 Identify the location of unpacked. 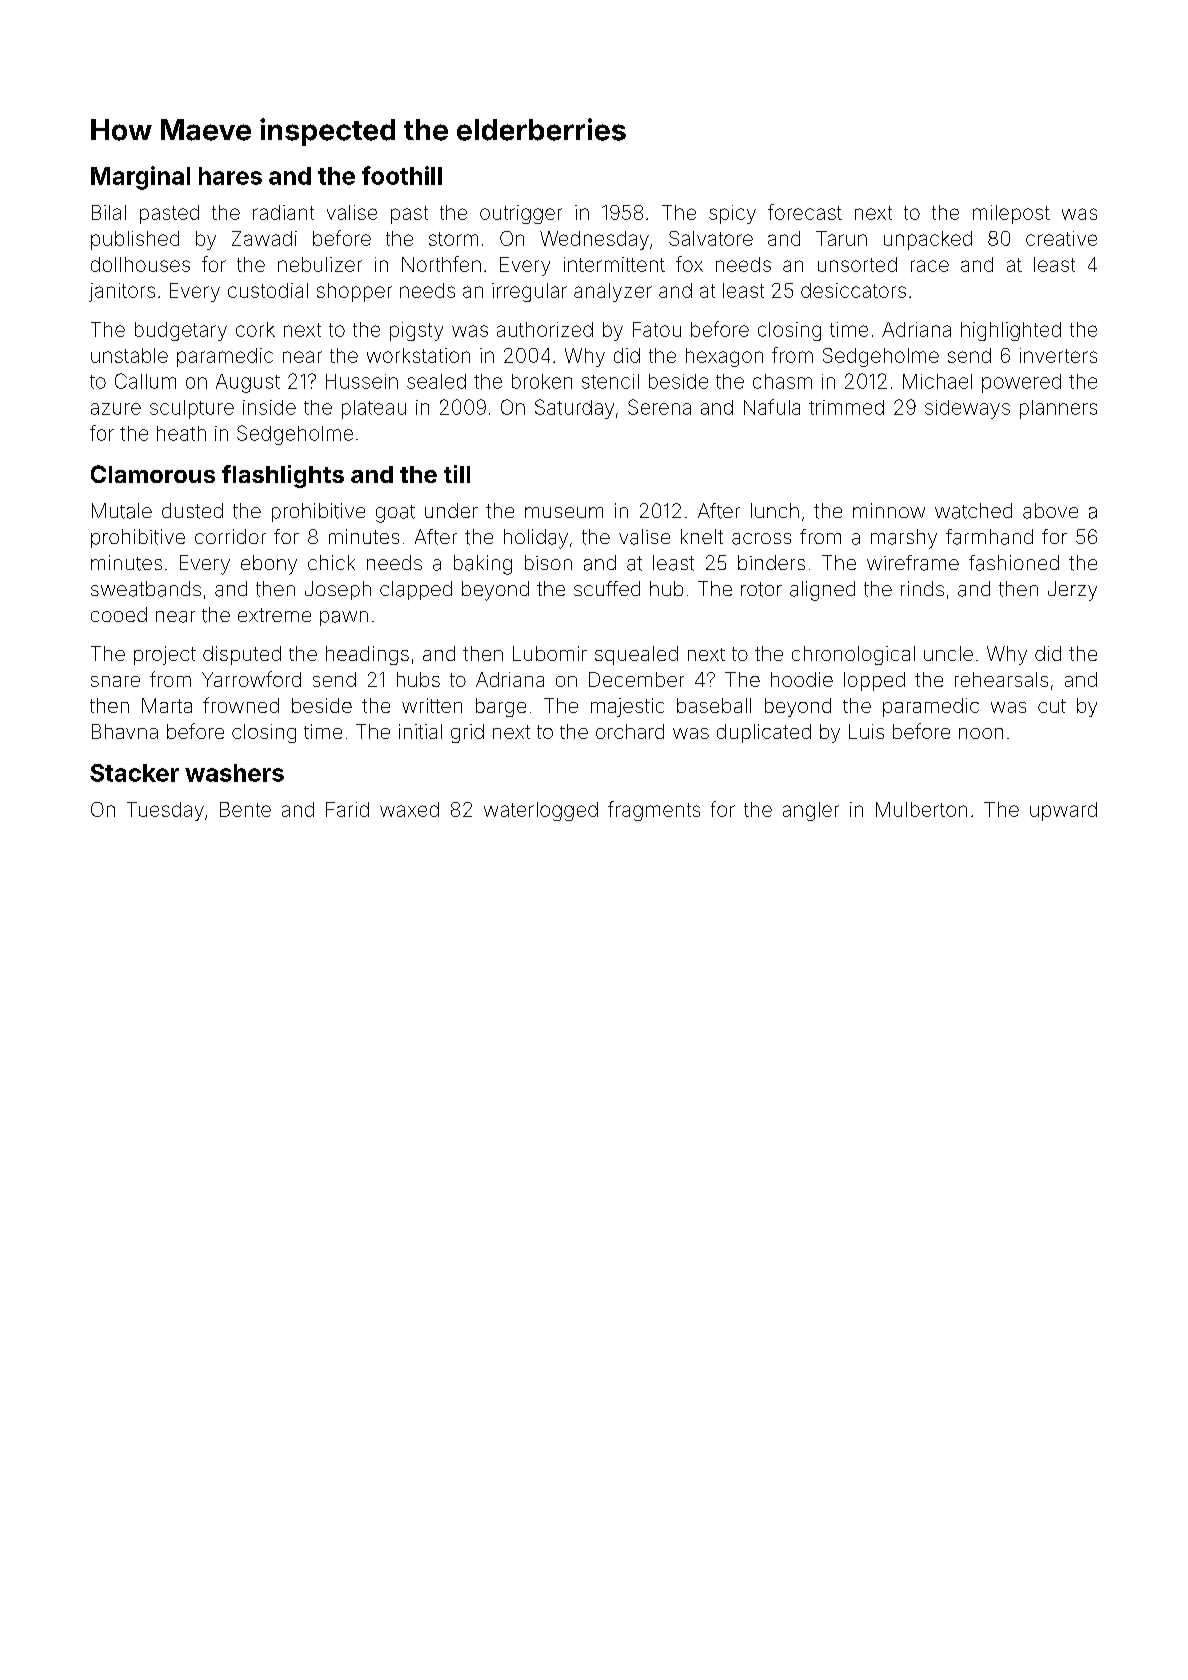
(928, 240).
